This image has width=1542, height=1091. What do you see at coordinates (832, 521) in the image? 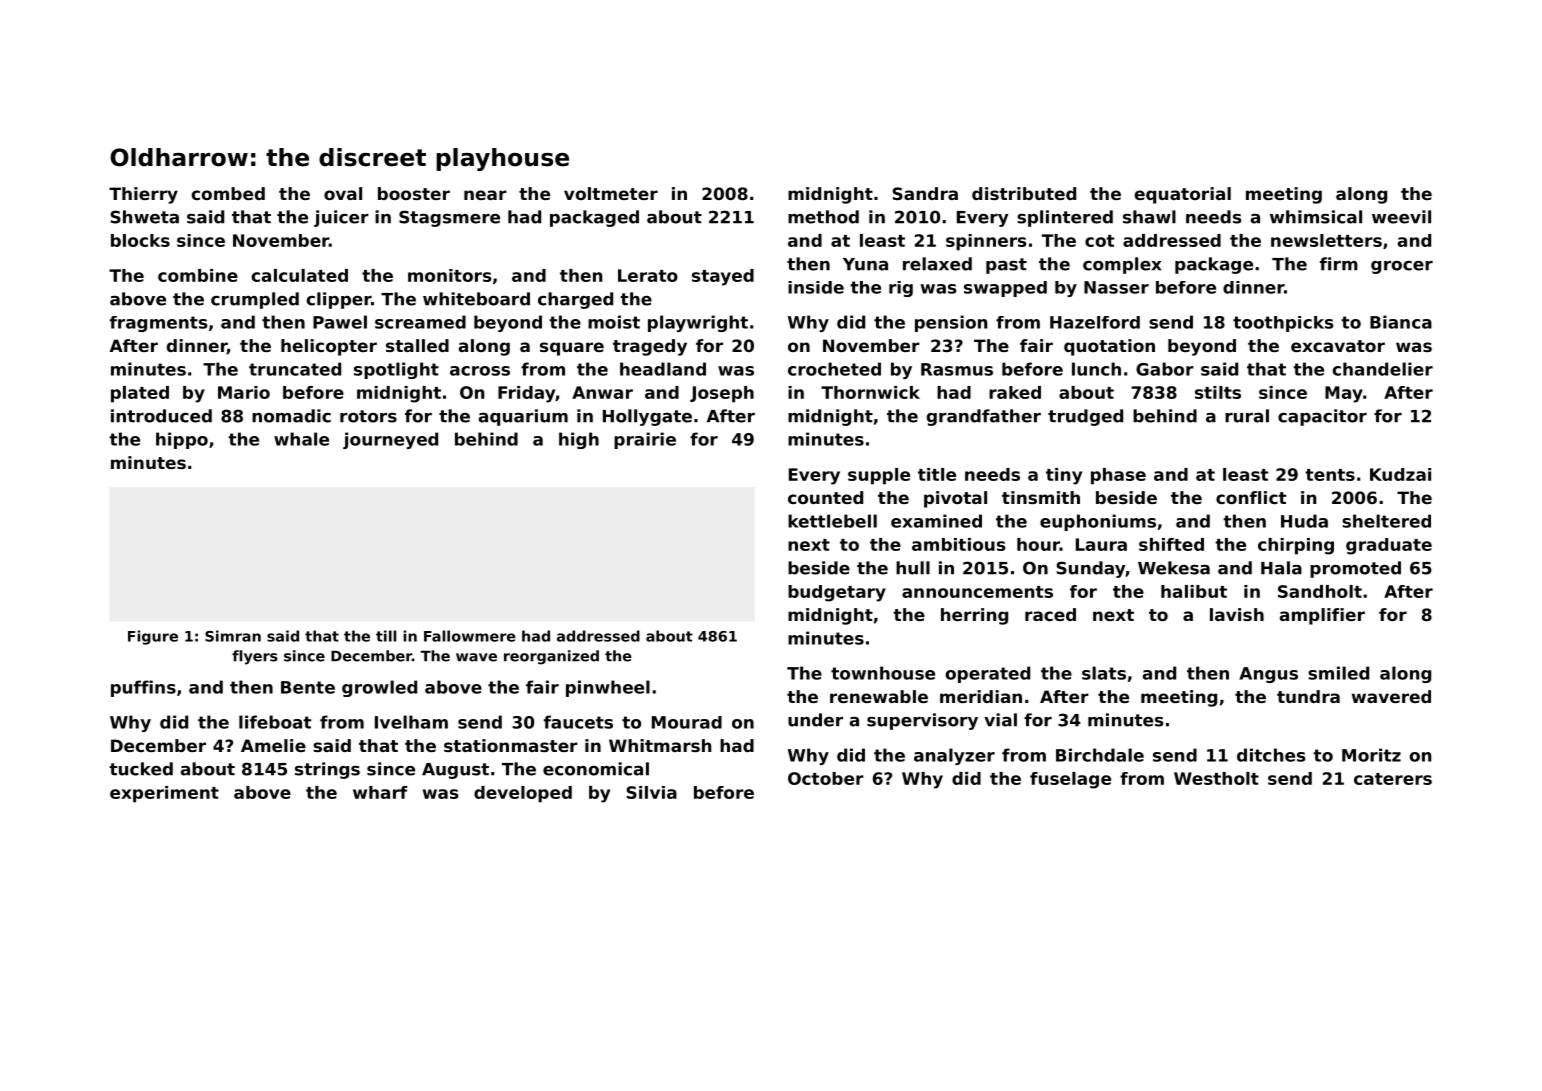
I see `kettlebell` at bounding box center [832, 521].
